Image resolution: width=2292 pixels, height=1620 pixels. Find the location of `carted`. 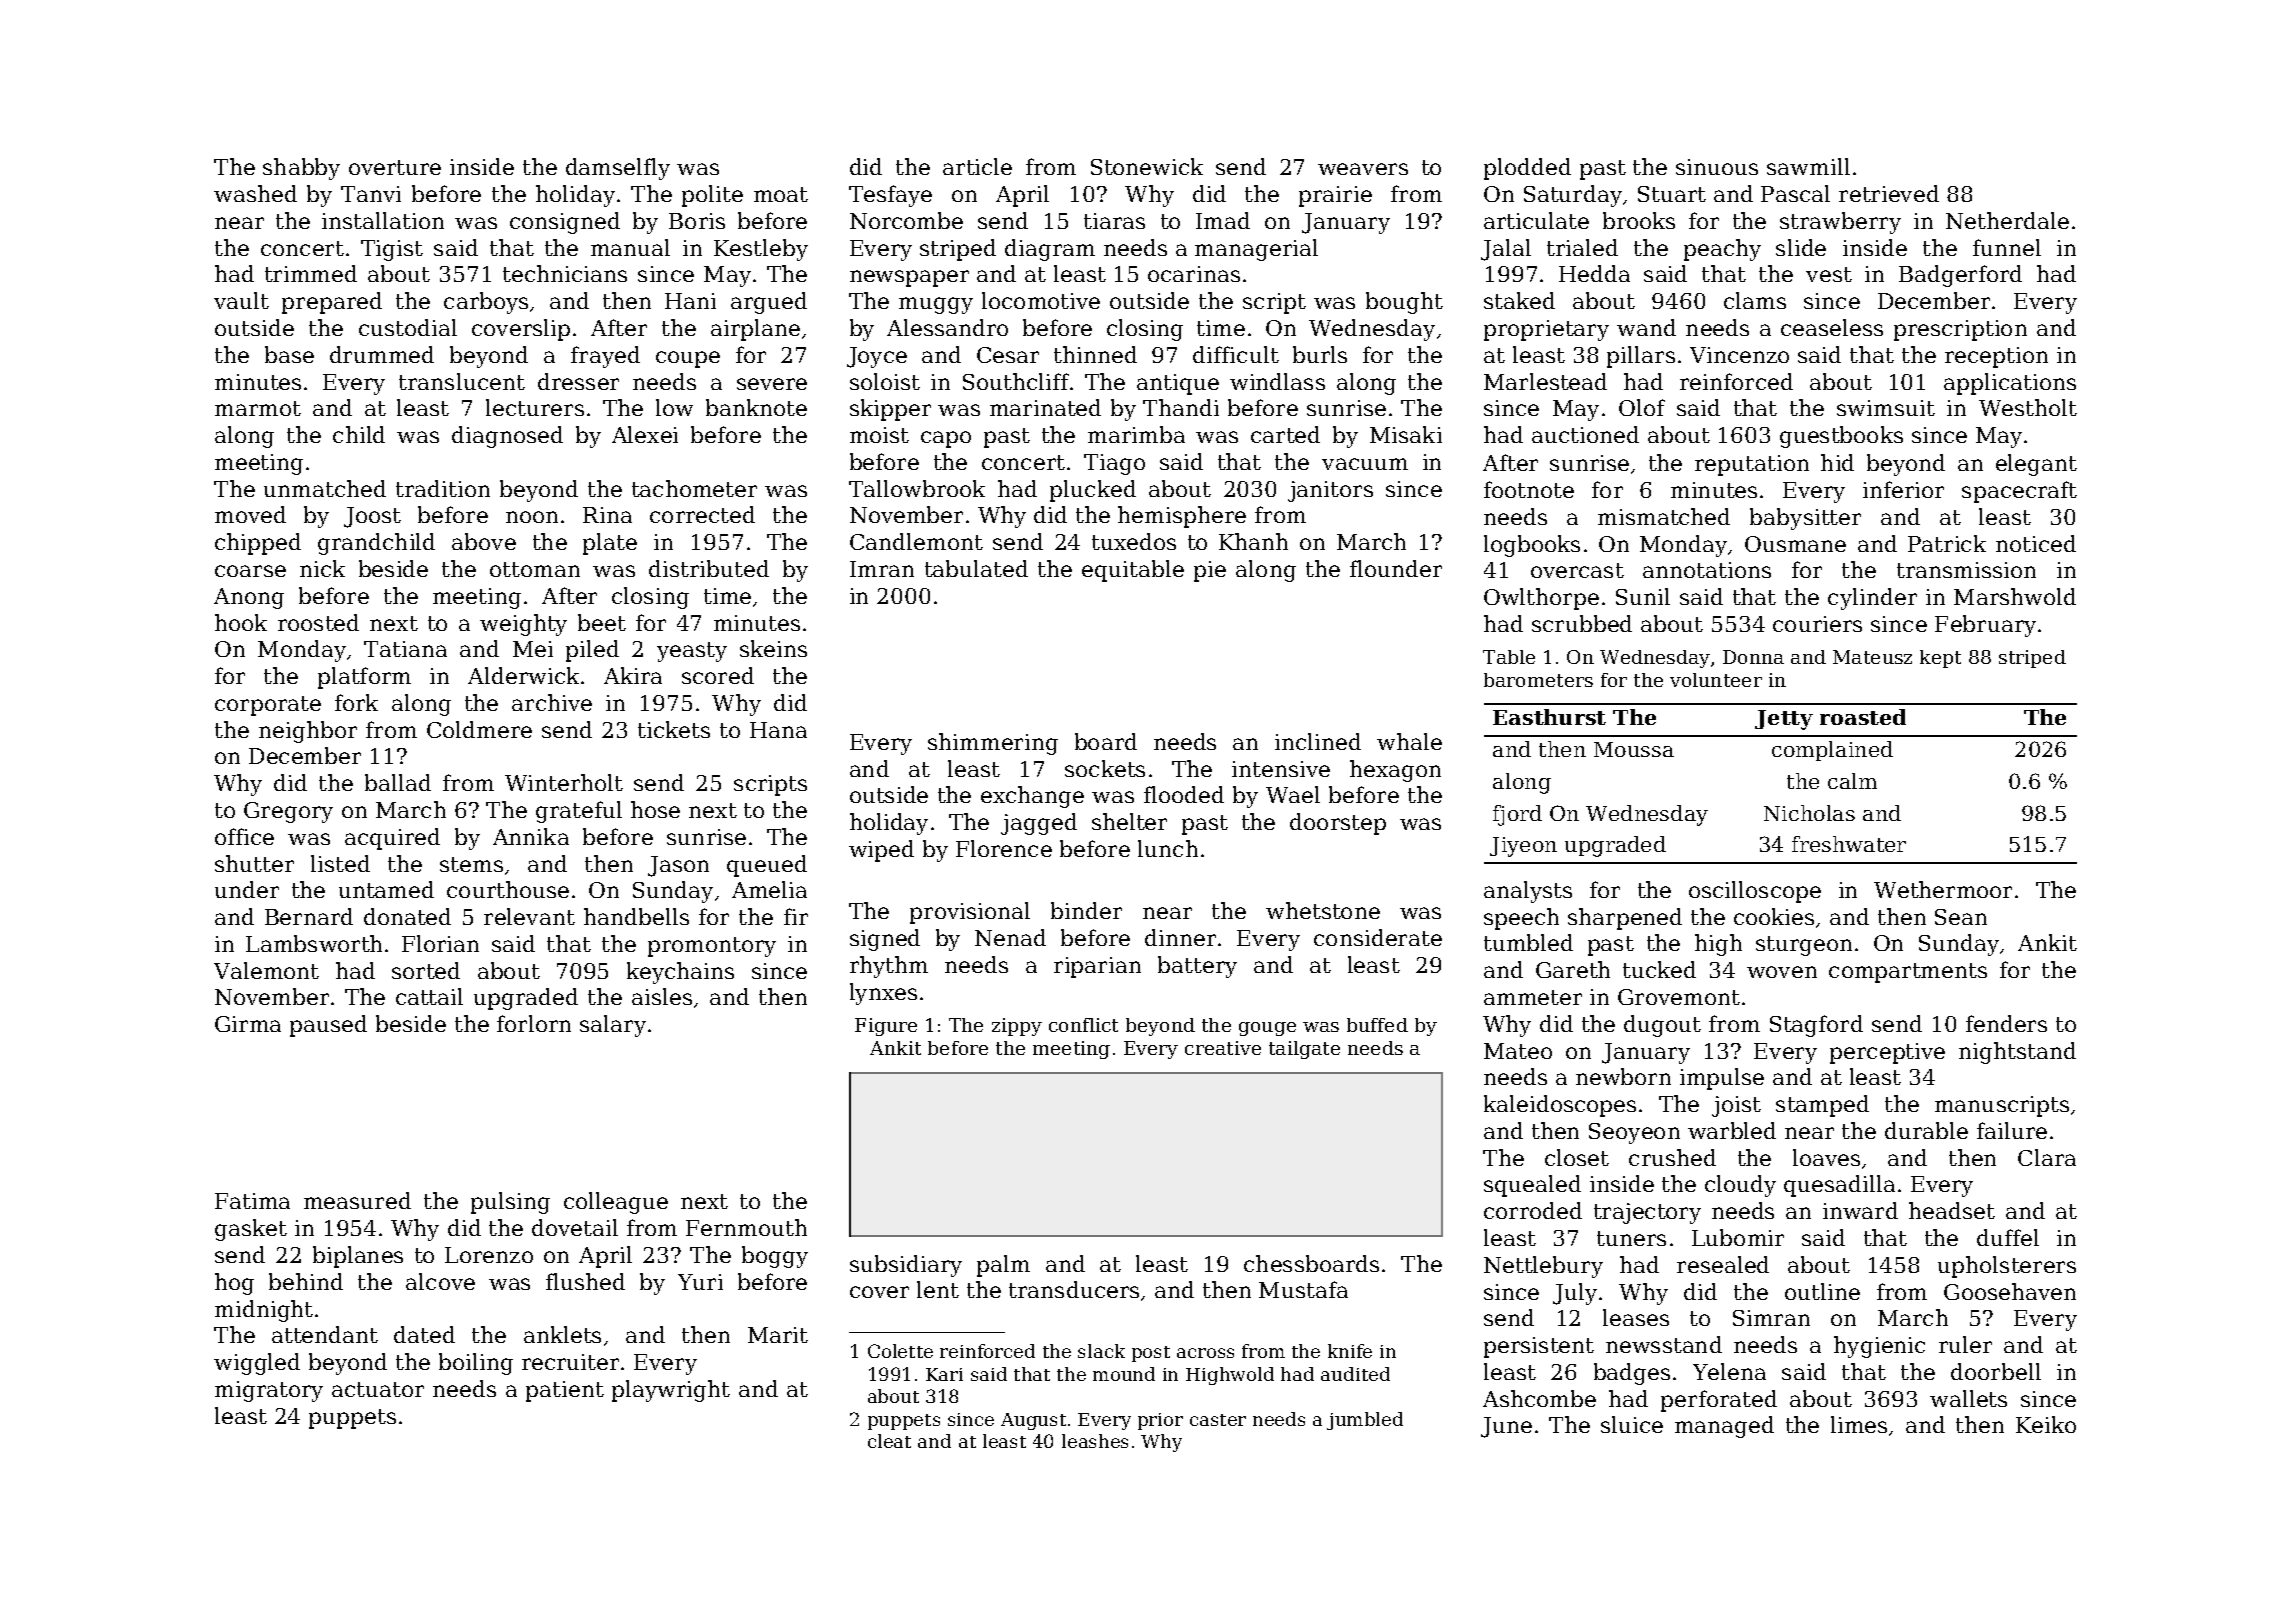

carted is located at coordinates (1285, 434).
